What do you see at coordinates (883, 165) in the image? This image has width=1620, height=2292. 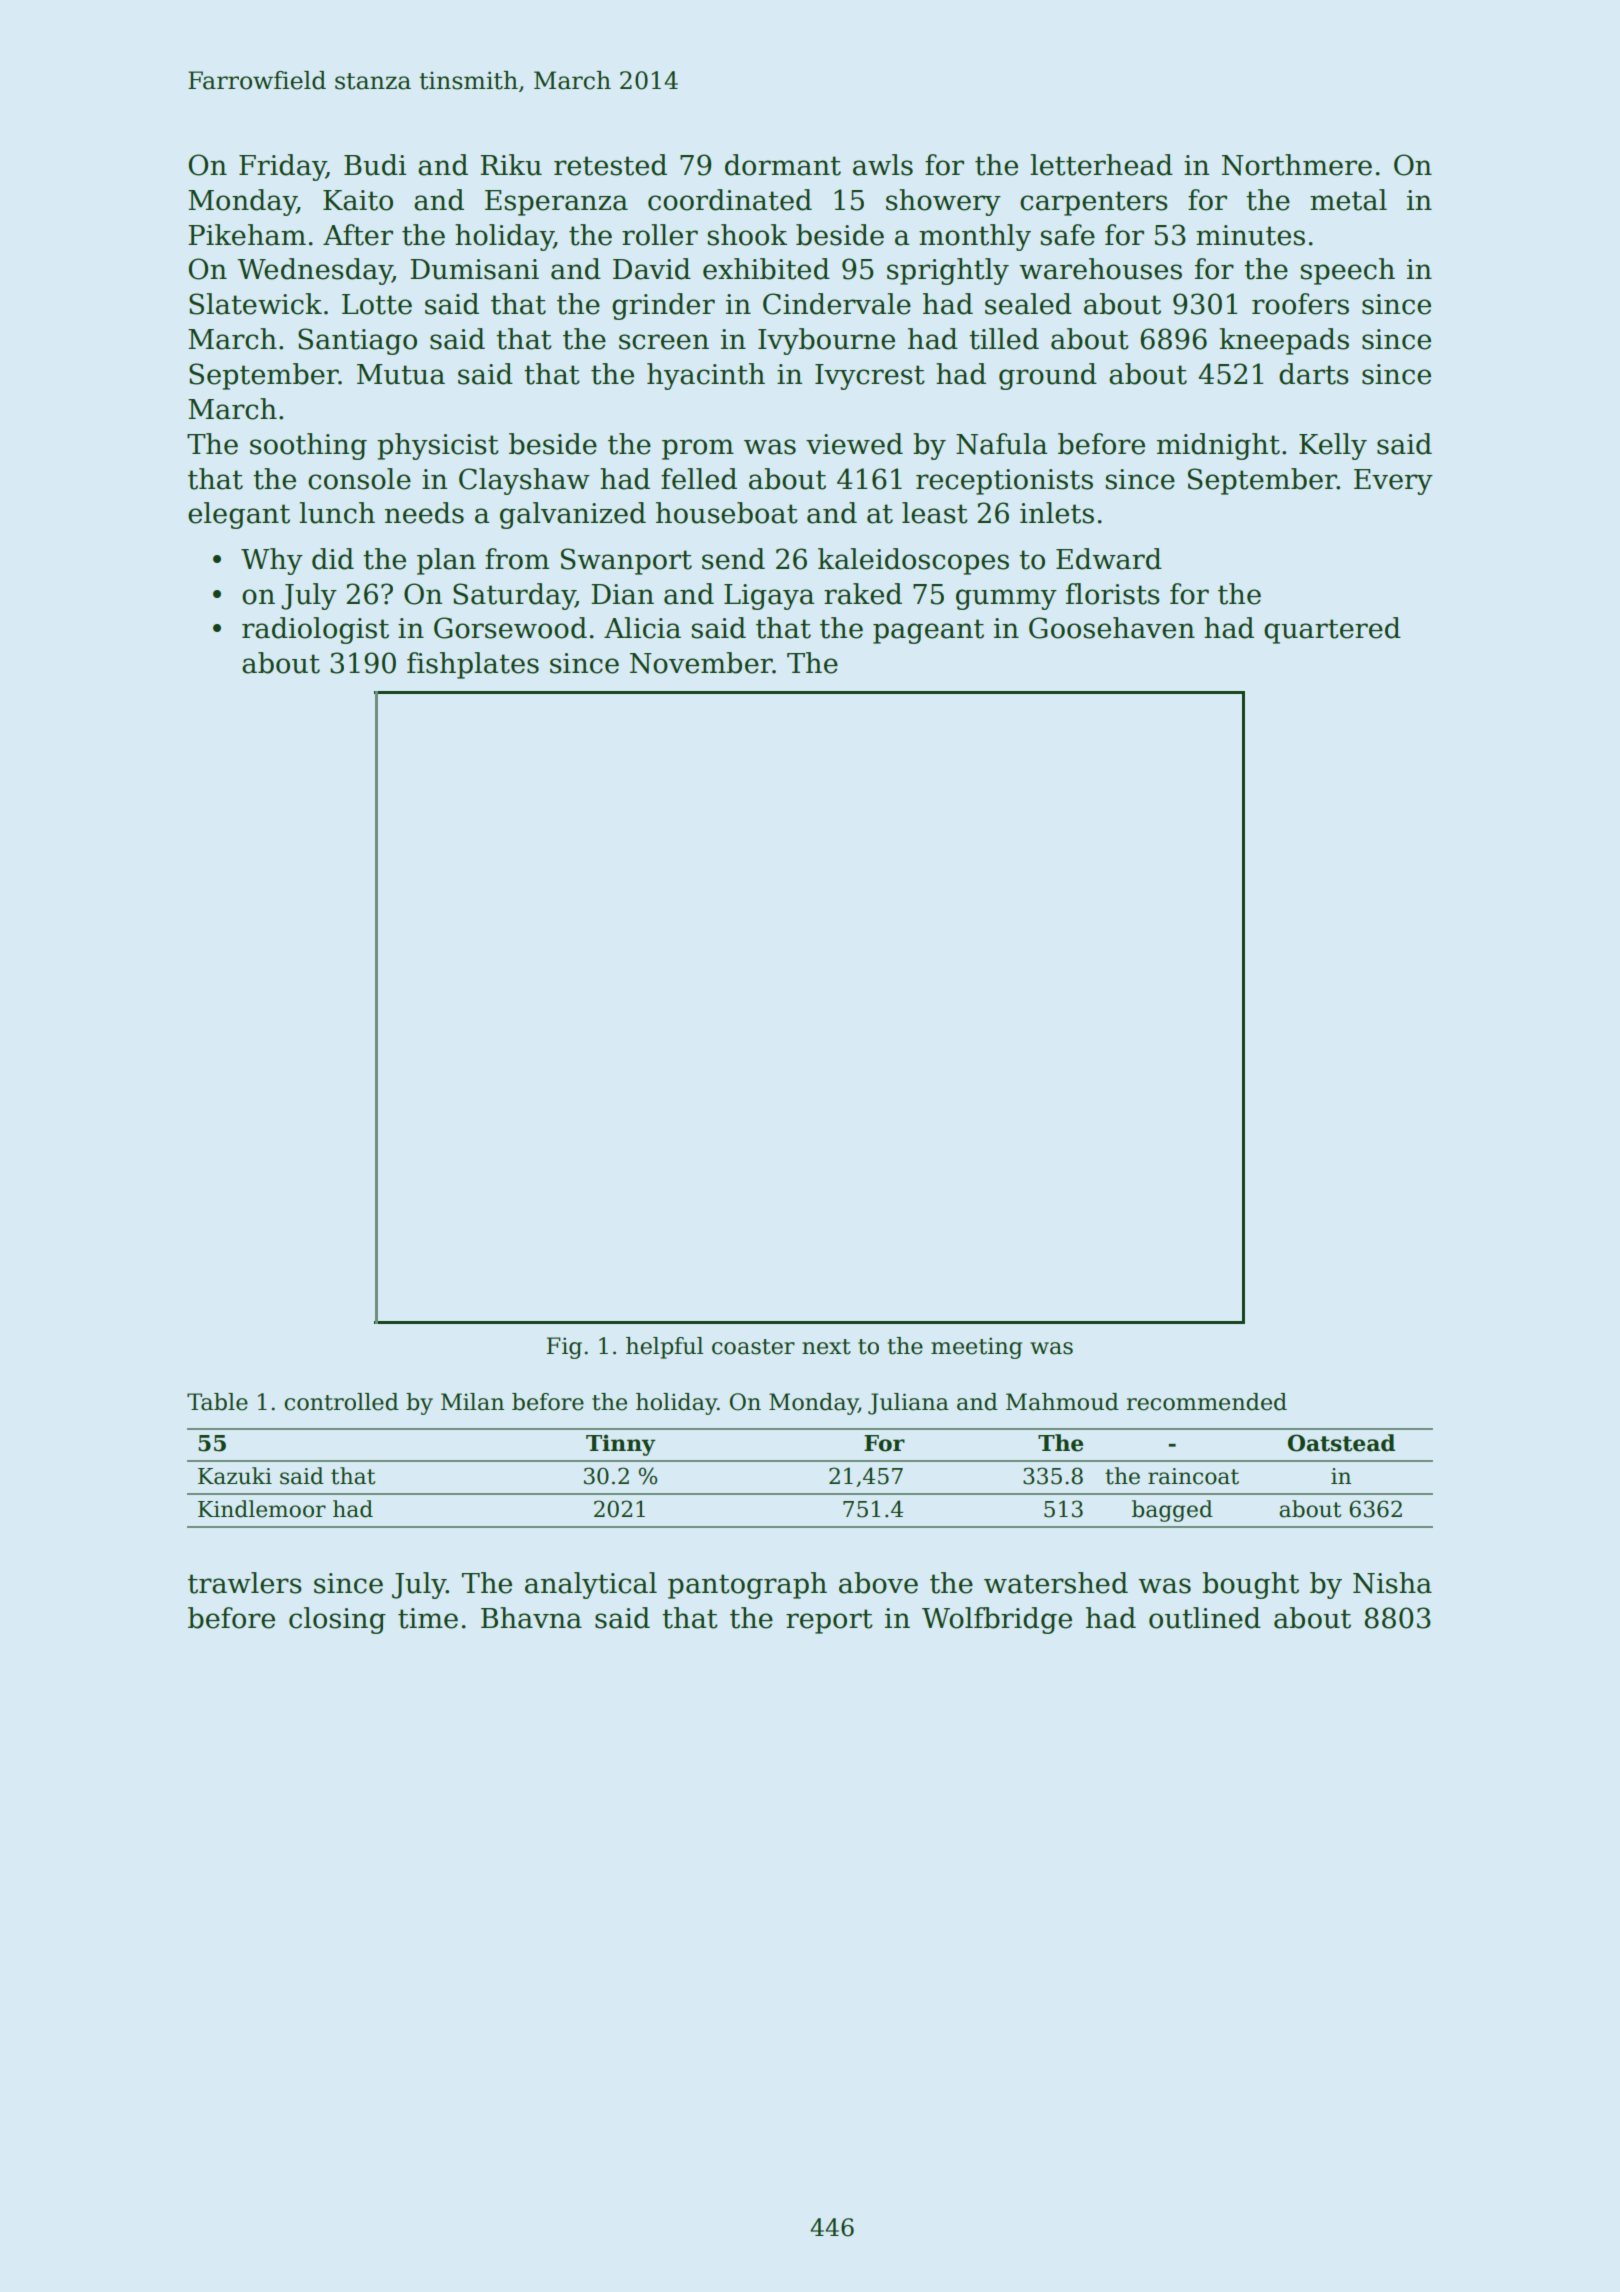 I see `awls` at bounding box center [883, 165].
